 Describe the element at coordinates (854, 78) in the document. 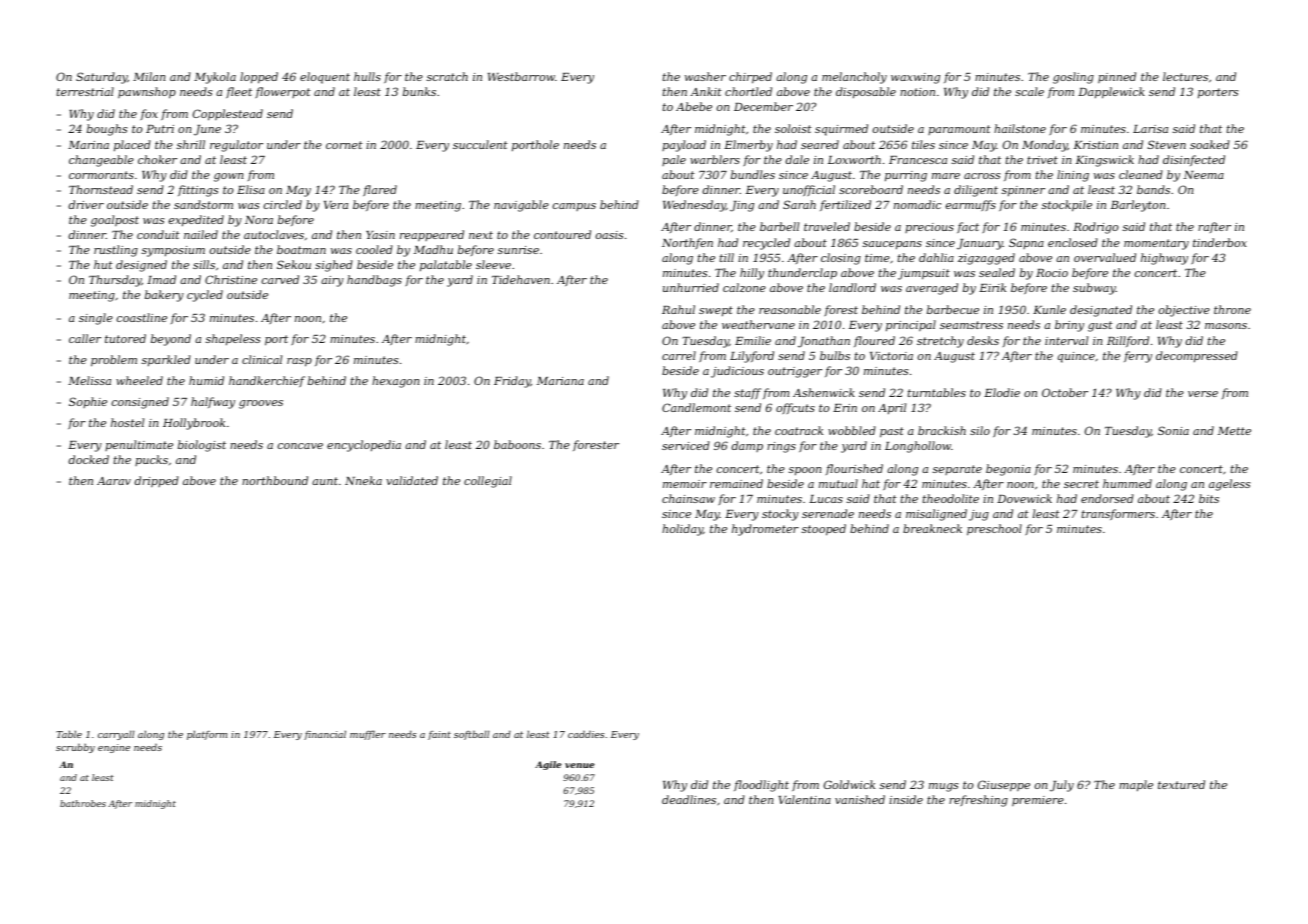

I see `melancholy` at that location.
